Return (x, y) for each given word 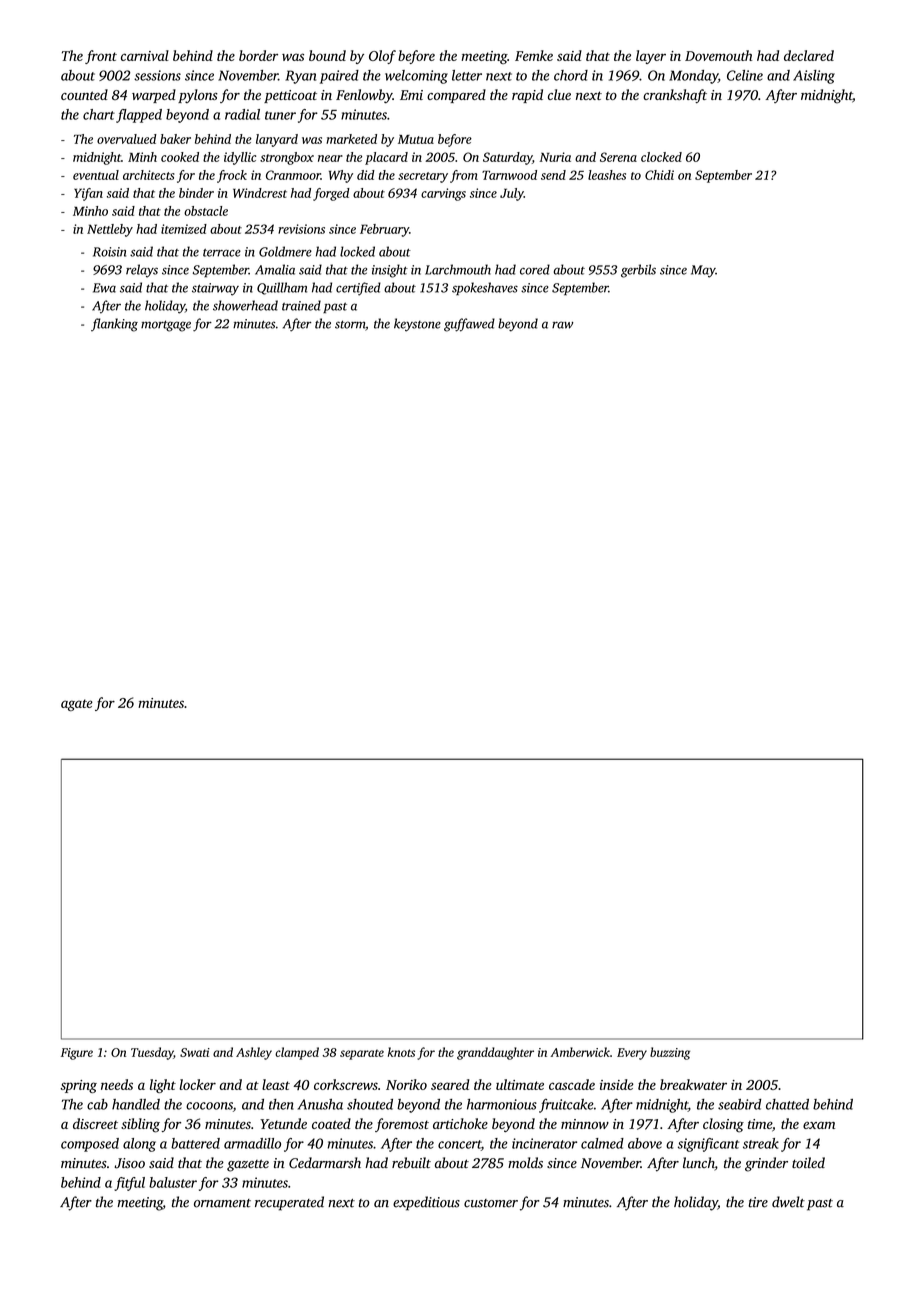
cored (535, 269)
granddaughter (495, 1053)
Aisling (814, 77)
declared (809, 55)
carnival (145, 55)
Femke (534, 55)
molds (525, 1163)
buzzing (670, 1053)
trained (301, 305)
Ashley (254, 1053)
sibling (140, 1125)
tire (758, 1202)
